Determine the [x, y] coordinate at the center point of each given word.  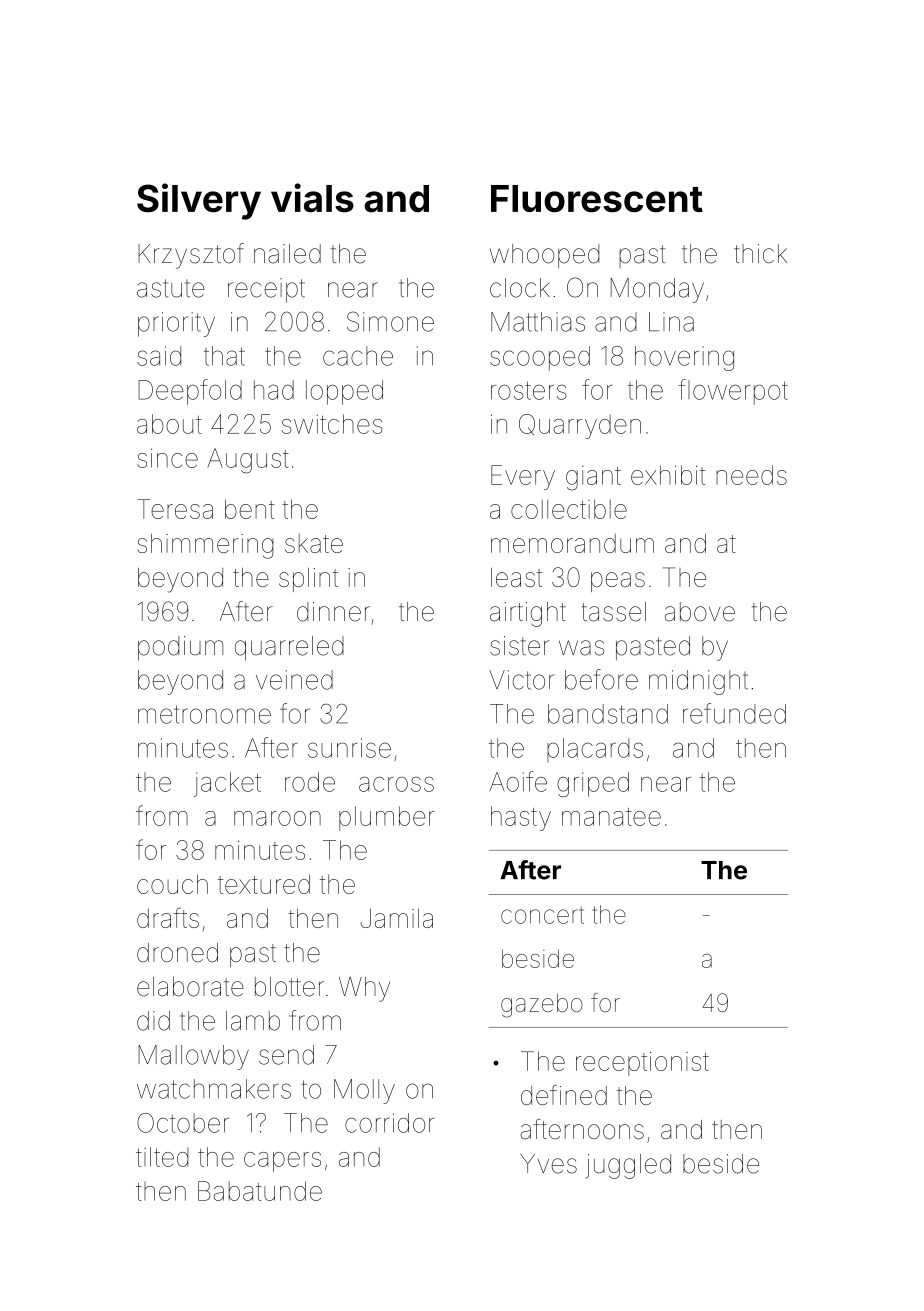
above [700, 612]
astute [170, 288]
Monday [657, 290]
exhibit [668, 475]
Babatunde [260, 1191]
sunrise [349, 748]
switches [332, 424]
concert [542, 915]
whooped [544, 256]
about [169, 424]
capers [282, 1162]
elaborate [190, 987]
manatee [611, 817]
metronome [204, 714]
